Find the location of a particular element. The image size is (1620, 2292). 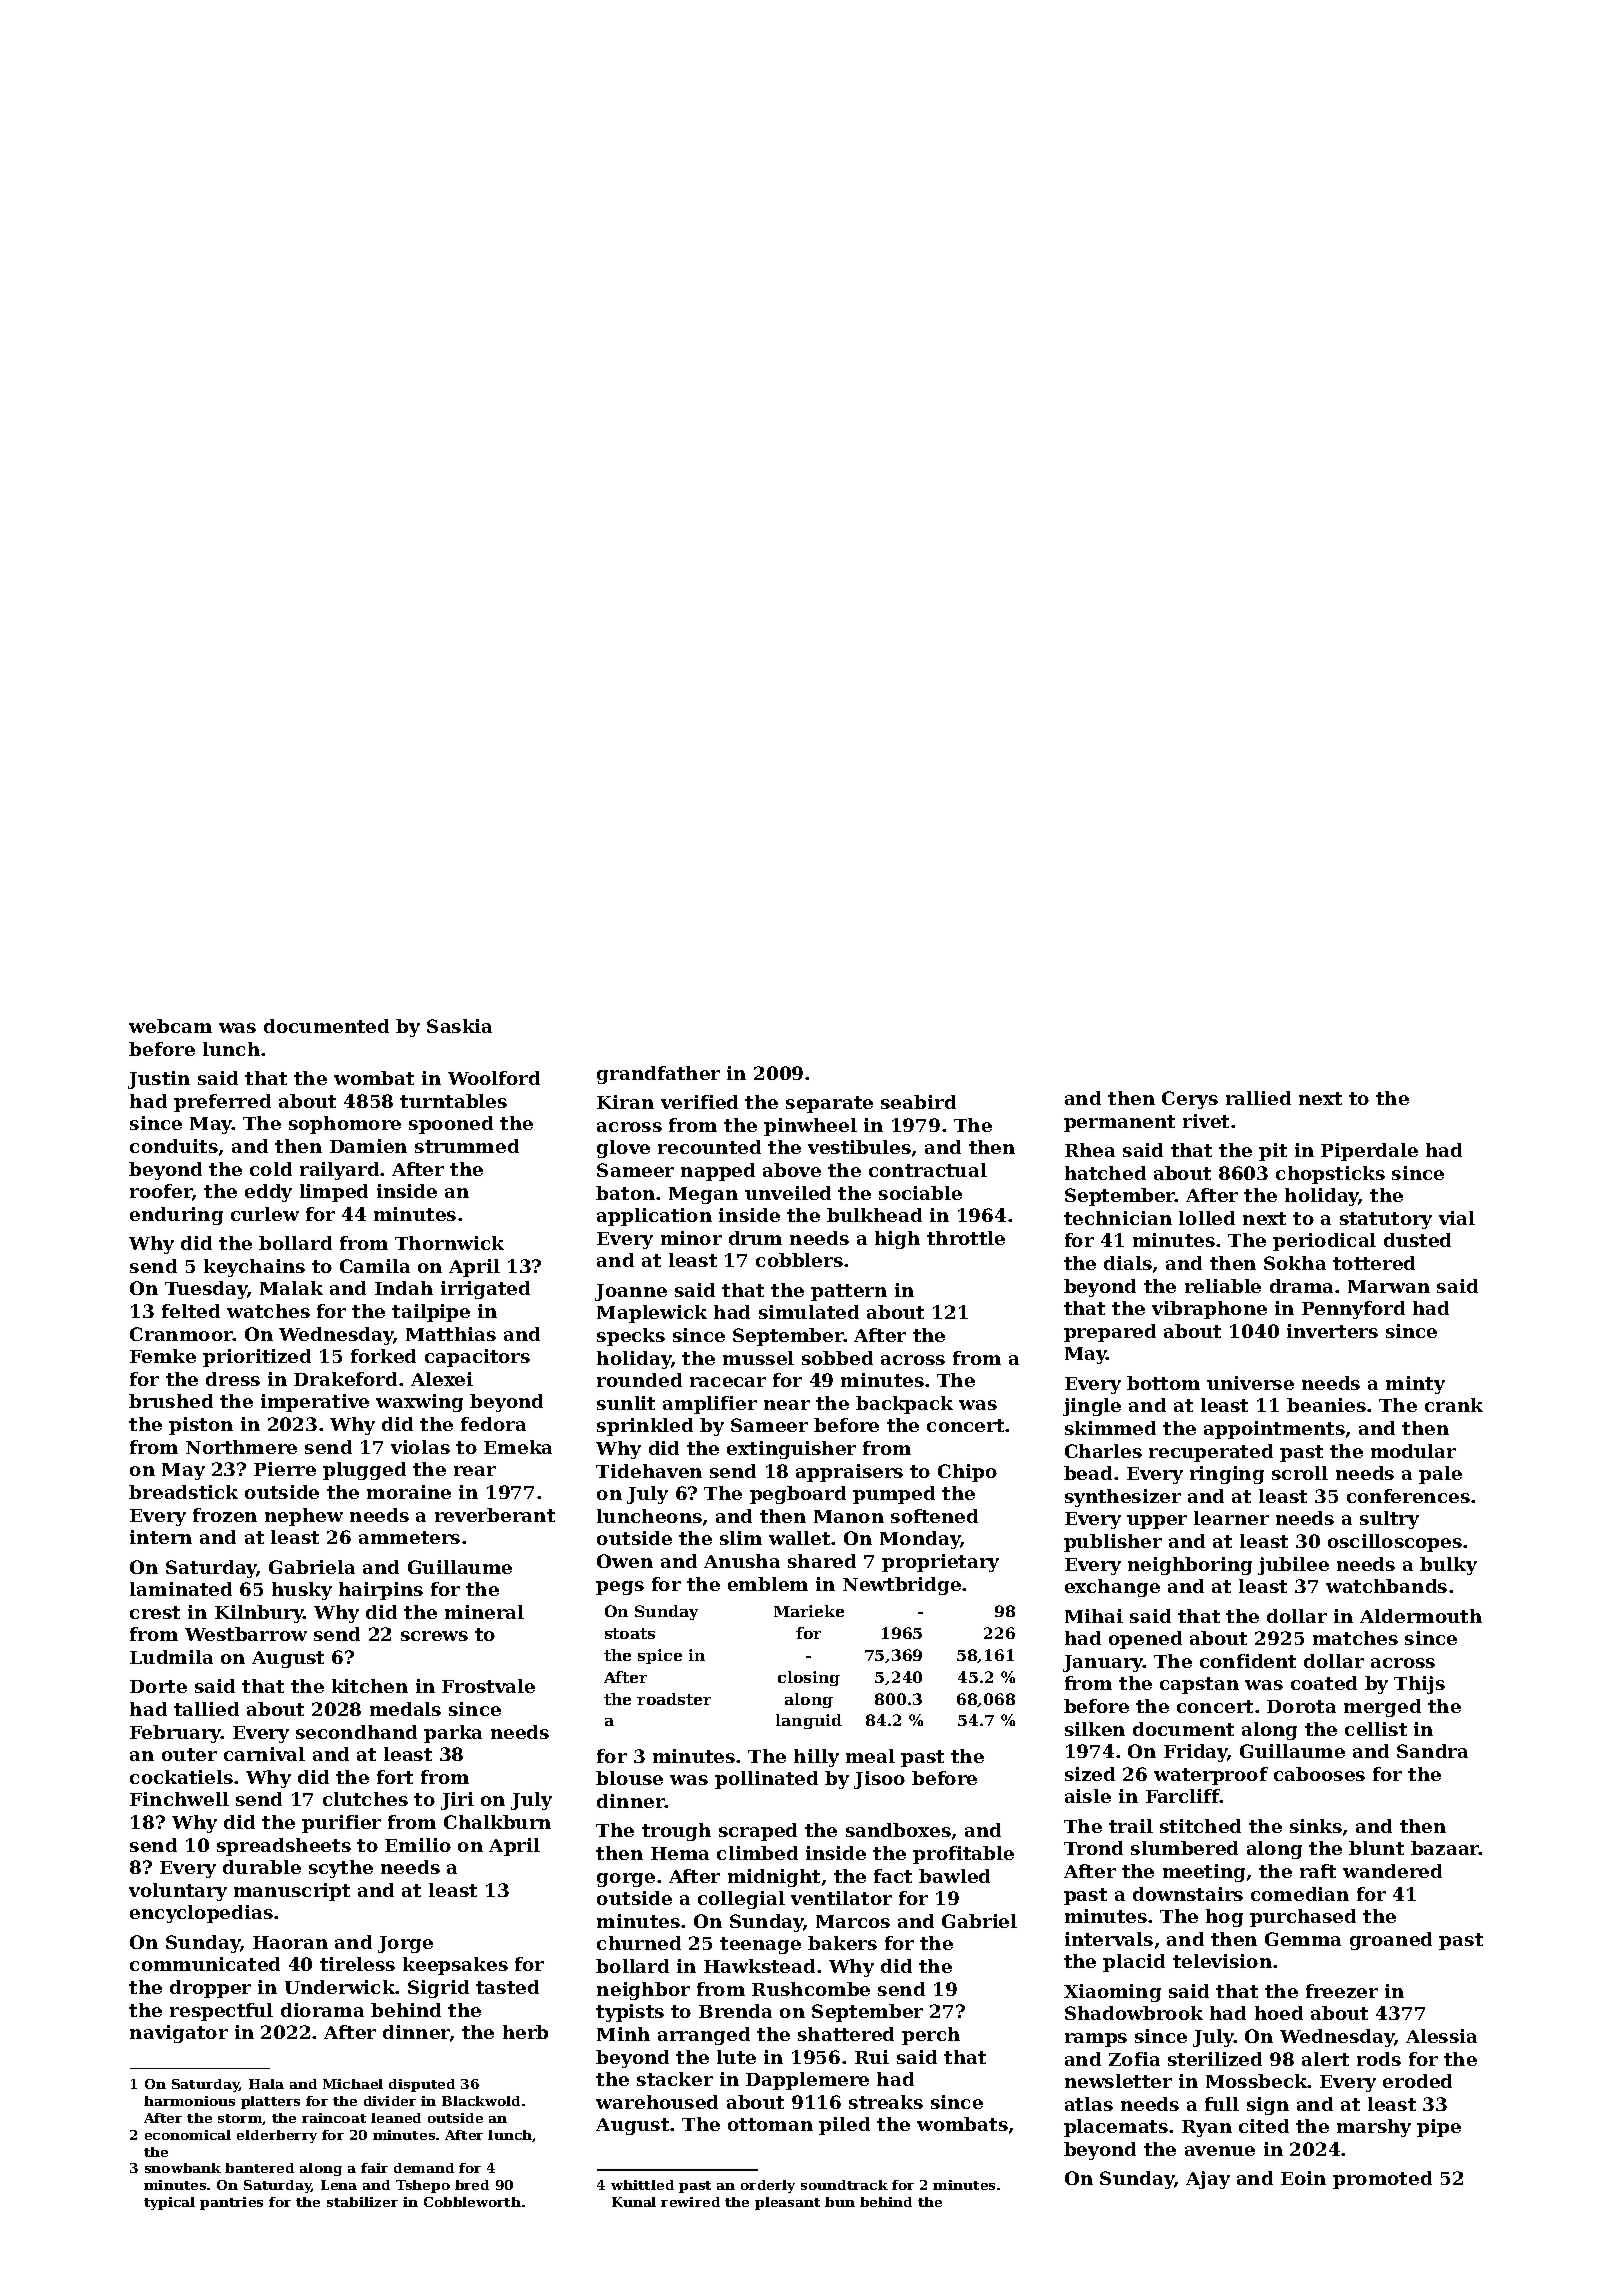

plugged is located at coordinates (364, 1471).
